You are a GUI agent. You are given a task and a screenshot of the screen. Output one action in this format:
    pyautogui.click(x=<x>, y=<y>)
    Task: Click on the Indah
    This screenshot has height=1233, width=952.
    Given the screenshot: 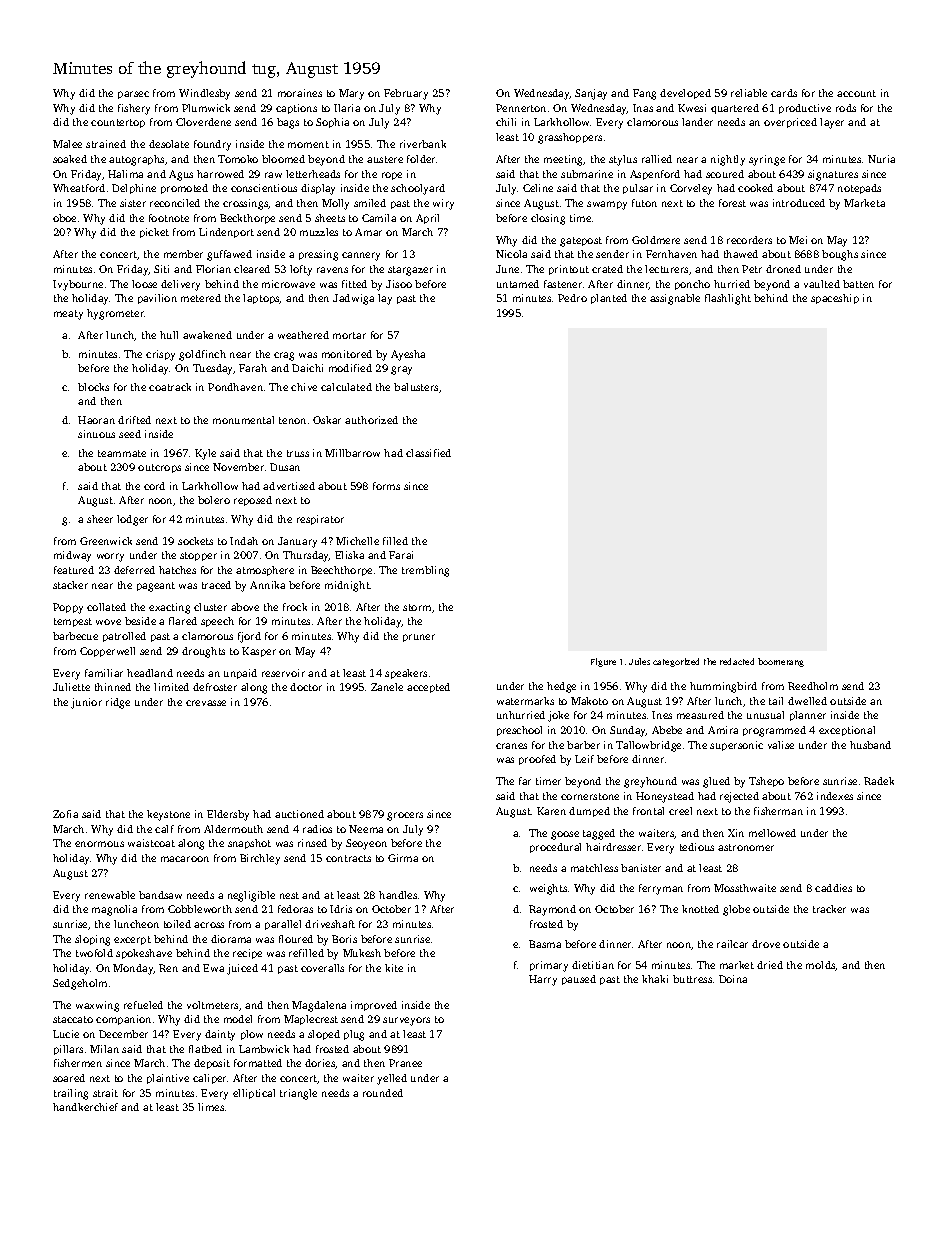 What is the action you would take?
    pyautogui.click(x=244, y=541)
